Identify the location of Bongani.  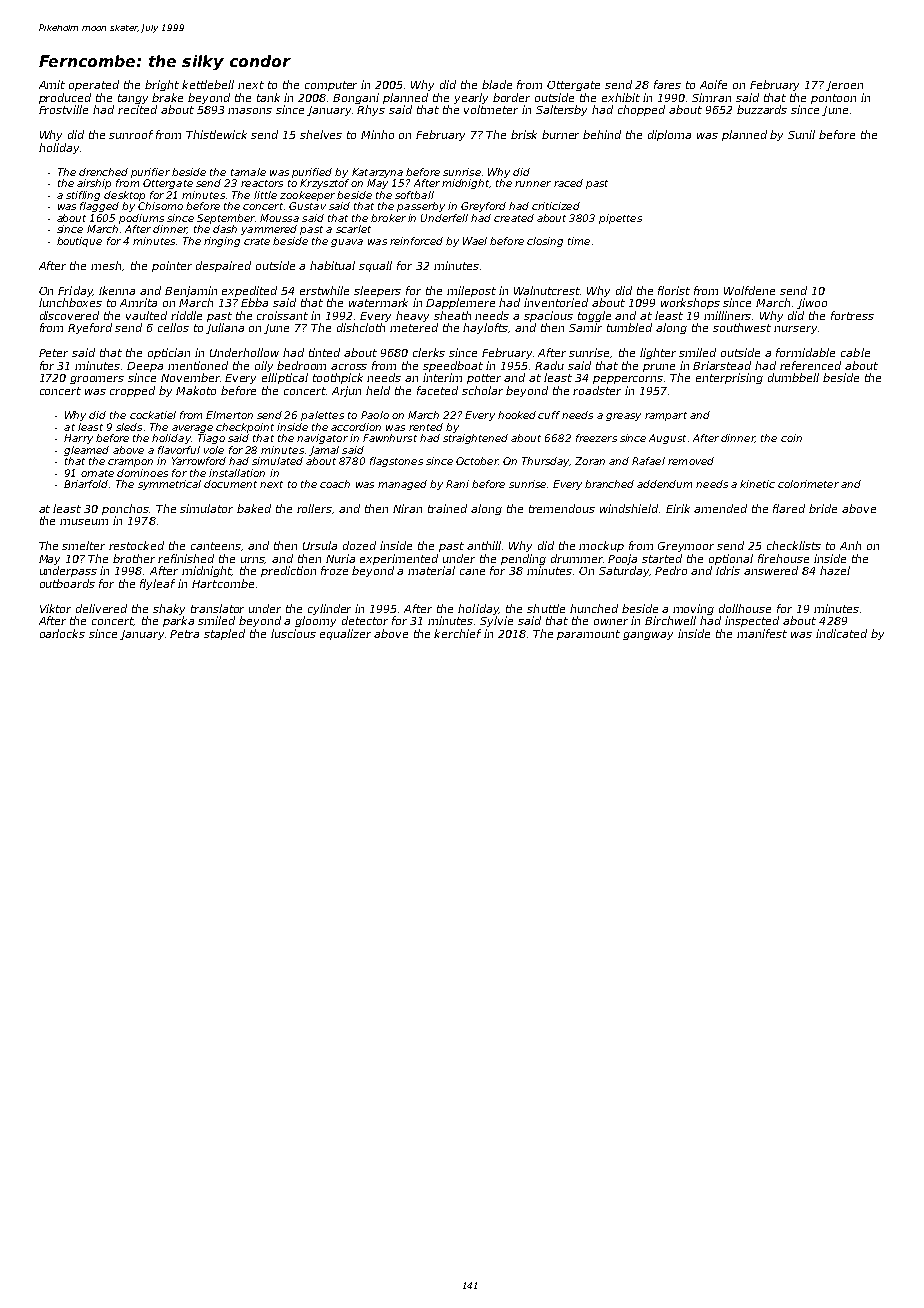
(356, 98).
